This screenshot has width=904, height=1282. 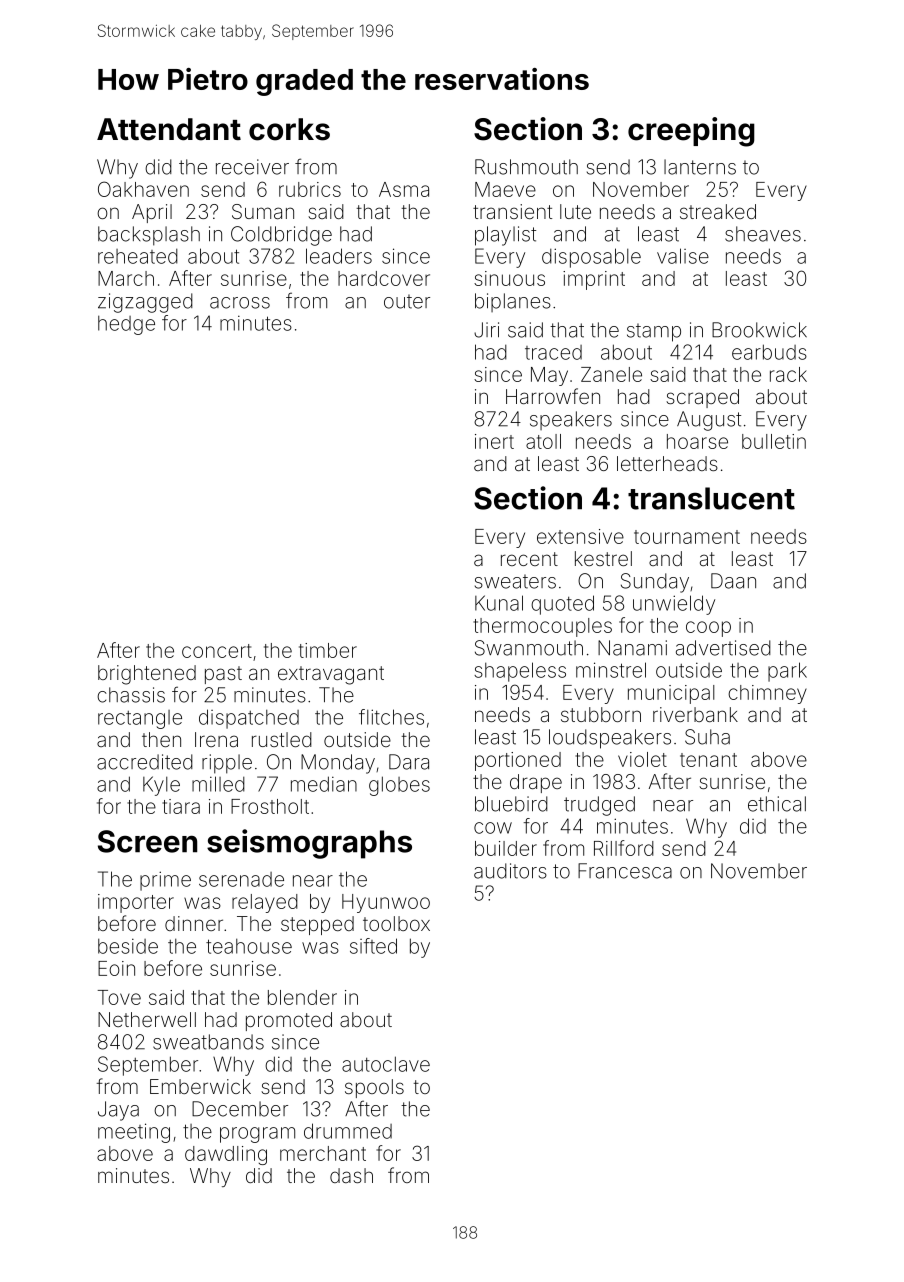 I want to click on corks, so click(x=289, y=129).
